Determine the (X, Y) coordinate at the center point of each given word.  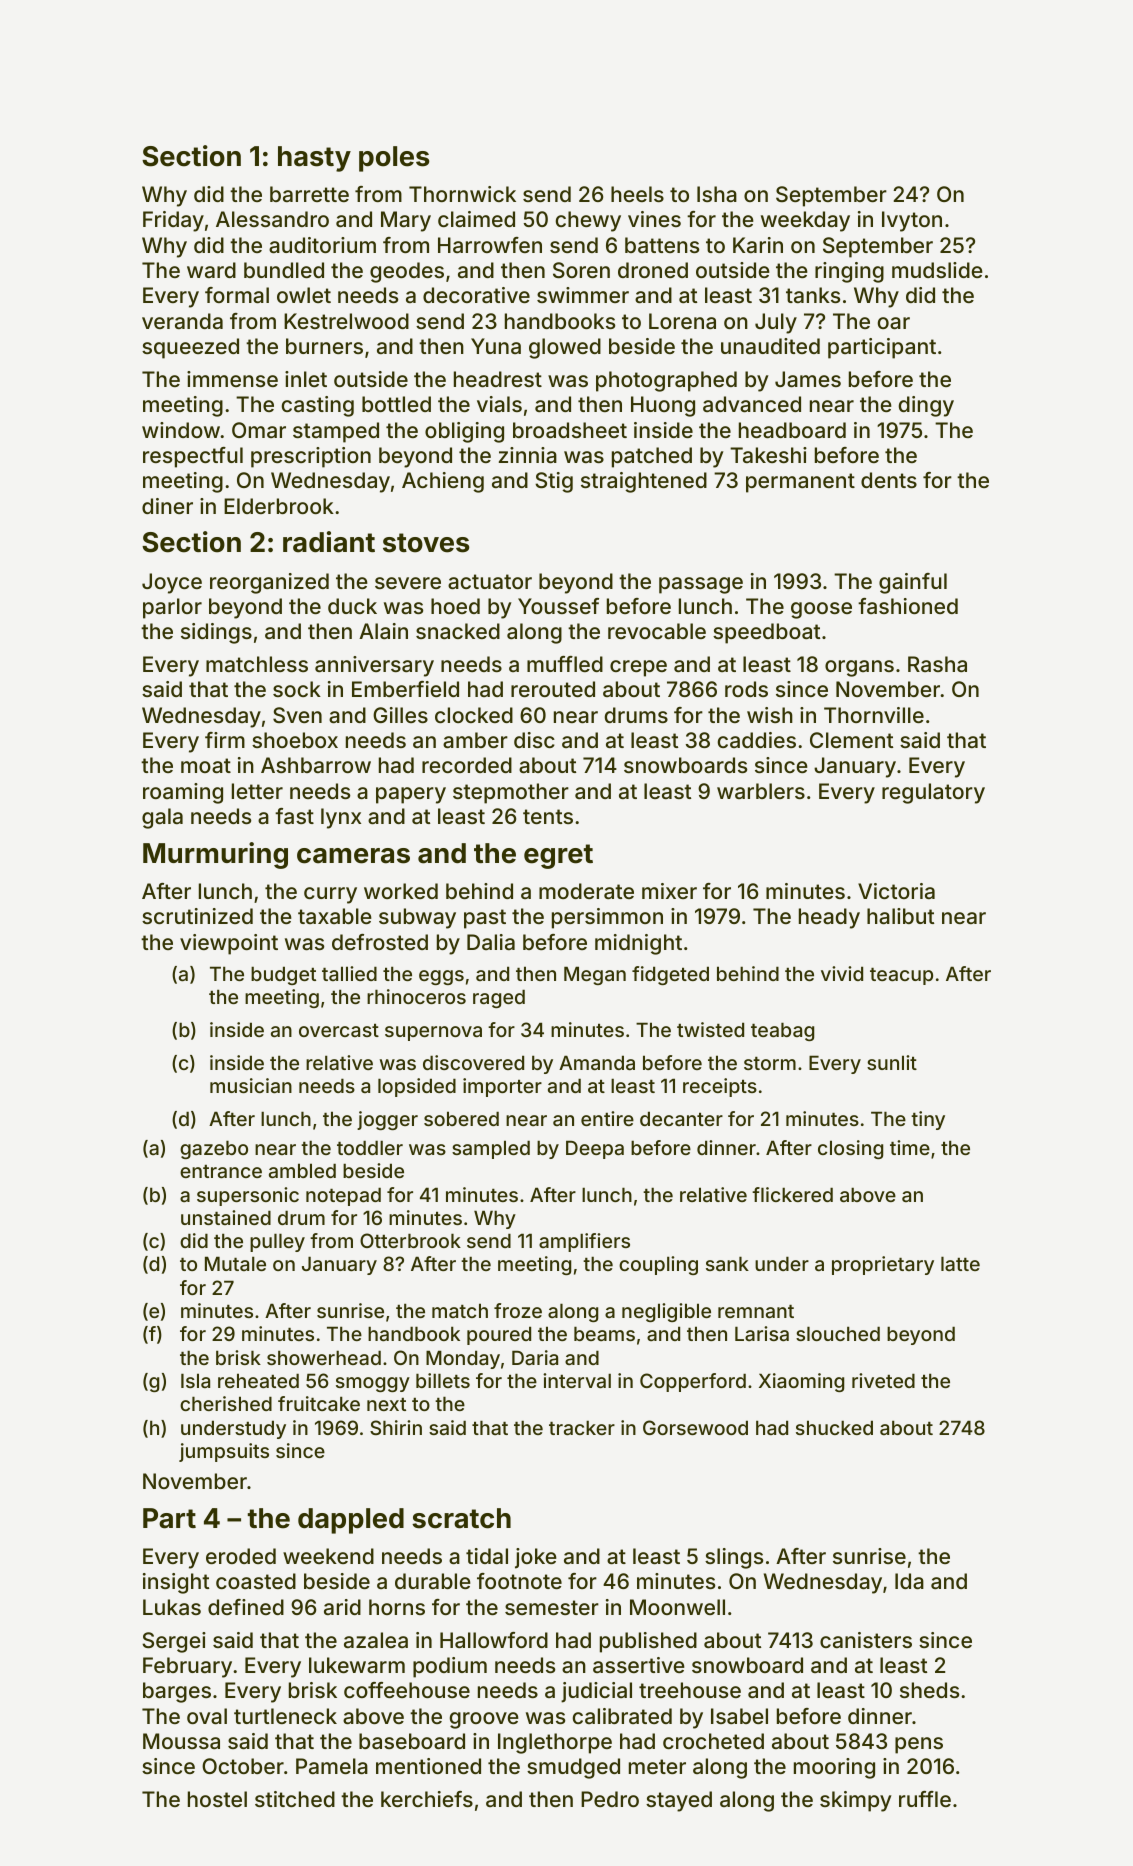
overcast (339, 1030)
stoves (426, 543)
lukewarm (357, 1665)
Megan (595, 975)
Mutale (235, 1263)
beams (604, 1333)
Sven (297, 715)
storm (770, 1063)
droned (653, 270)
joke (536, 1558)
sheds (929, 1690)
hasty (314, 159)
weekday (805, 221)
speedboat (766, 633)
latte (960, 1263)
